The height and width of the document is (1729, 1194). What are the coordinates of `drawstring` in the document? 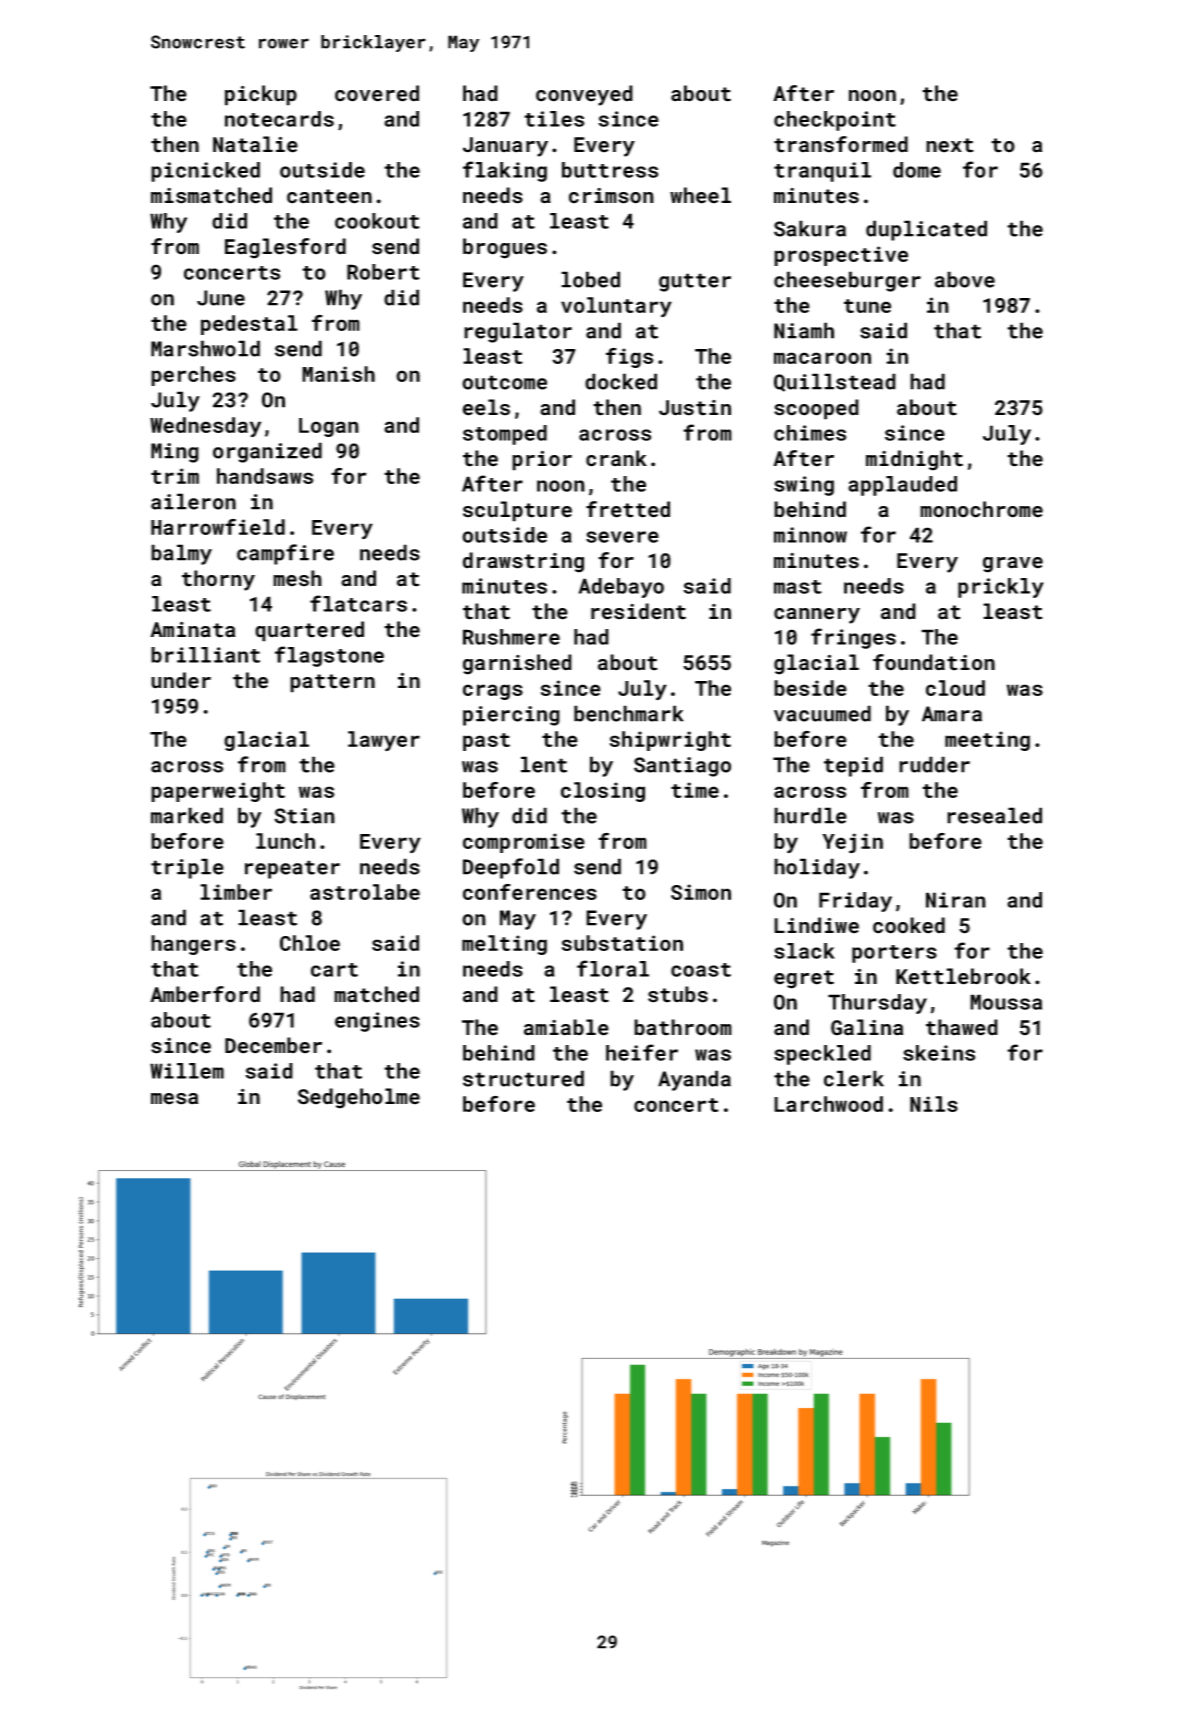 It's located at (523, 562).
